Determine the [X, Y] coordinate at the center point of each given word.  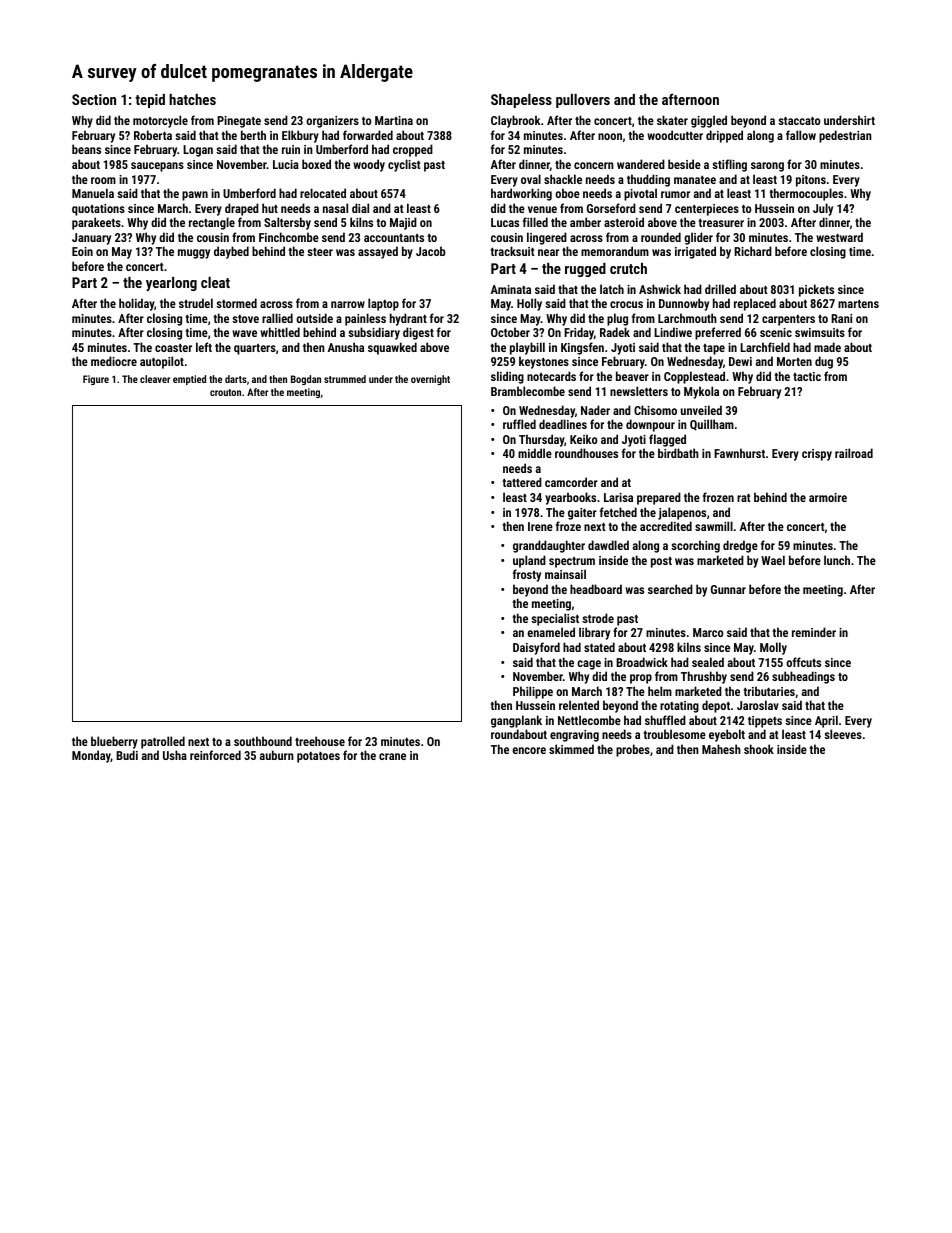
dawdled [608, 545]
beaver [632, 376]
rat [744, 498]
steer [320, 252]
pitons [811, 181]
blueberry [114, 742]
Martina [394, 120]
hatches [192, 99]
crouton [225, 392]
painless [365, 319]
